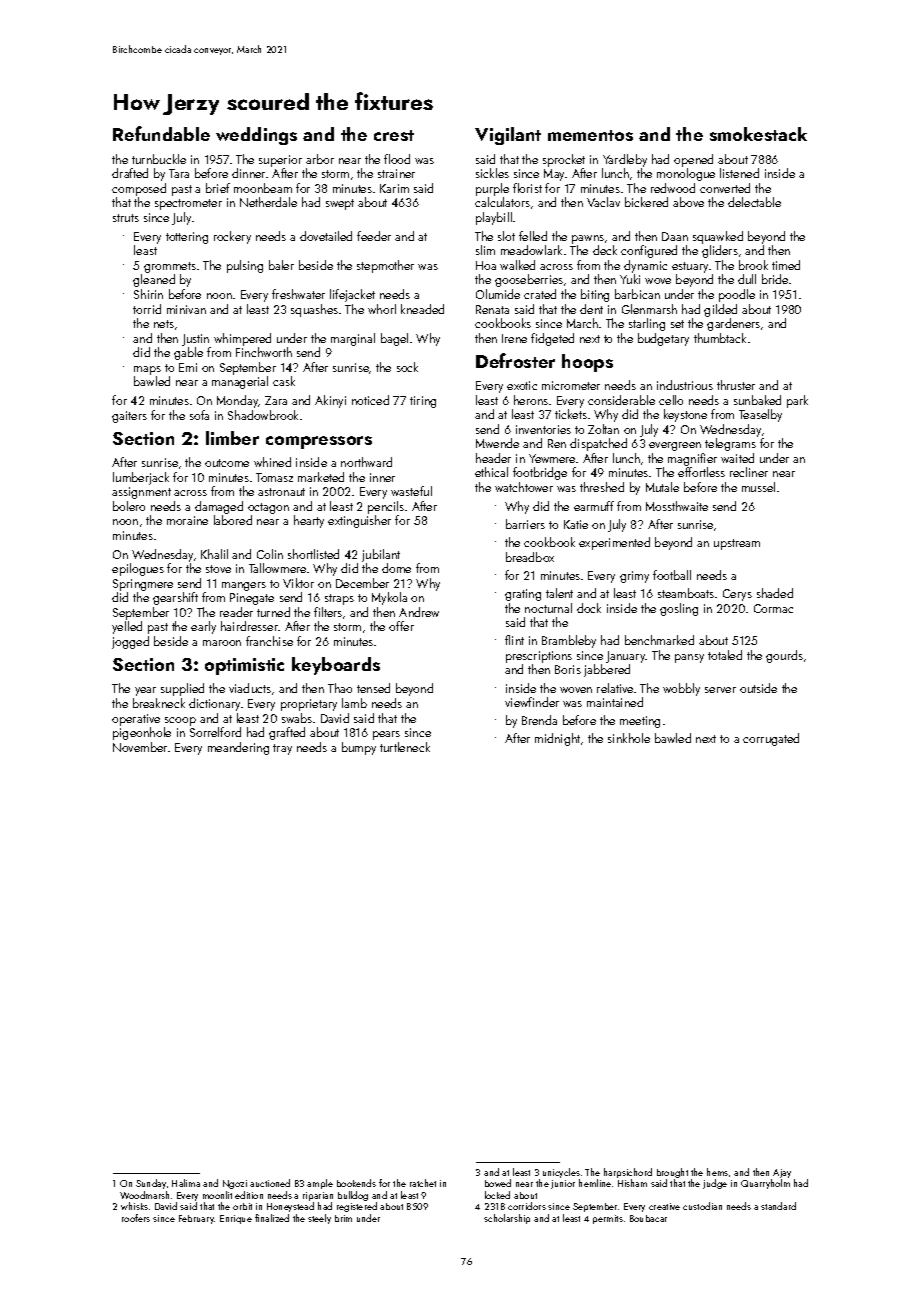 This image has height=1308, width=924. I want to click on sinkhole, so click(629, 738).
